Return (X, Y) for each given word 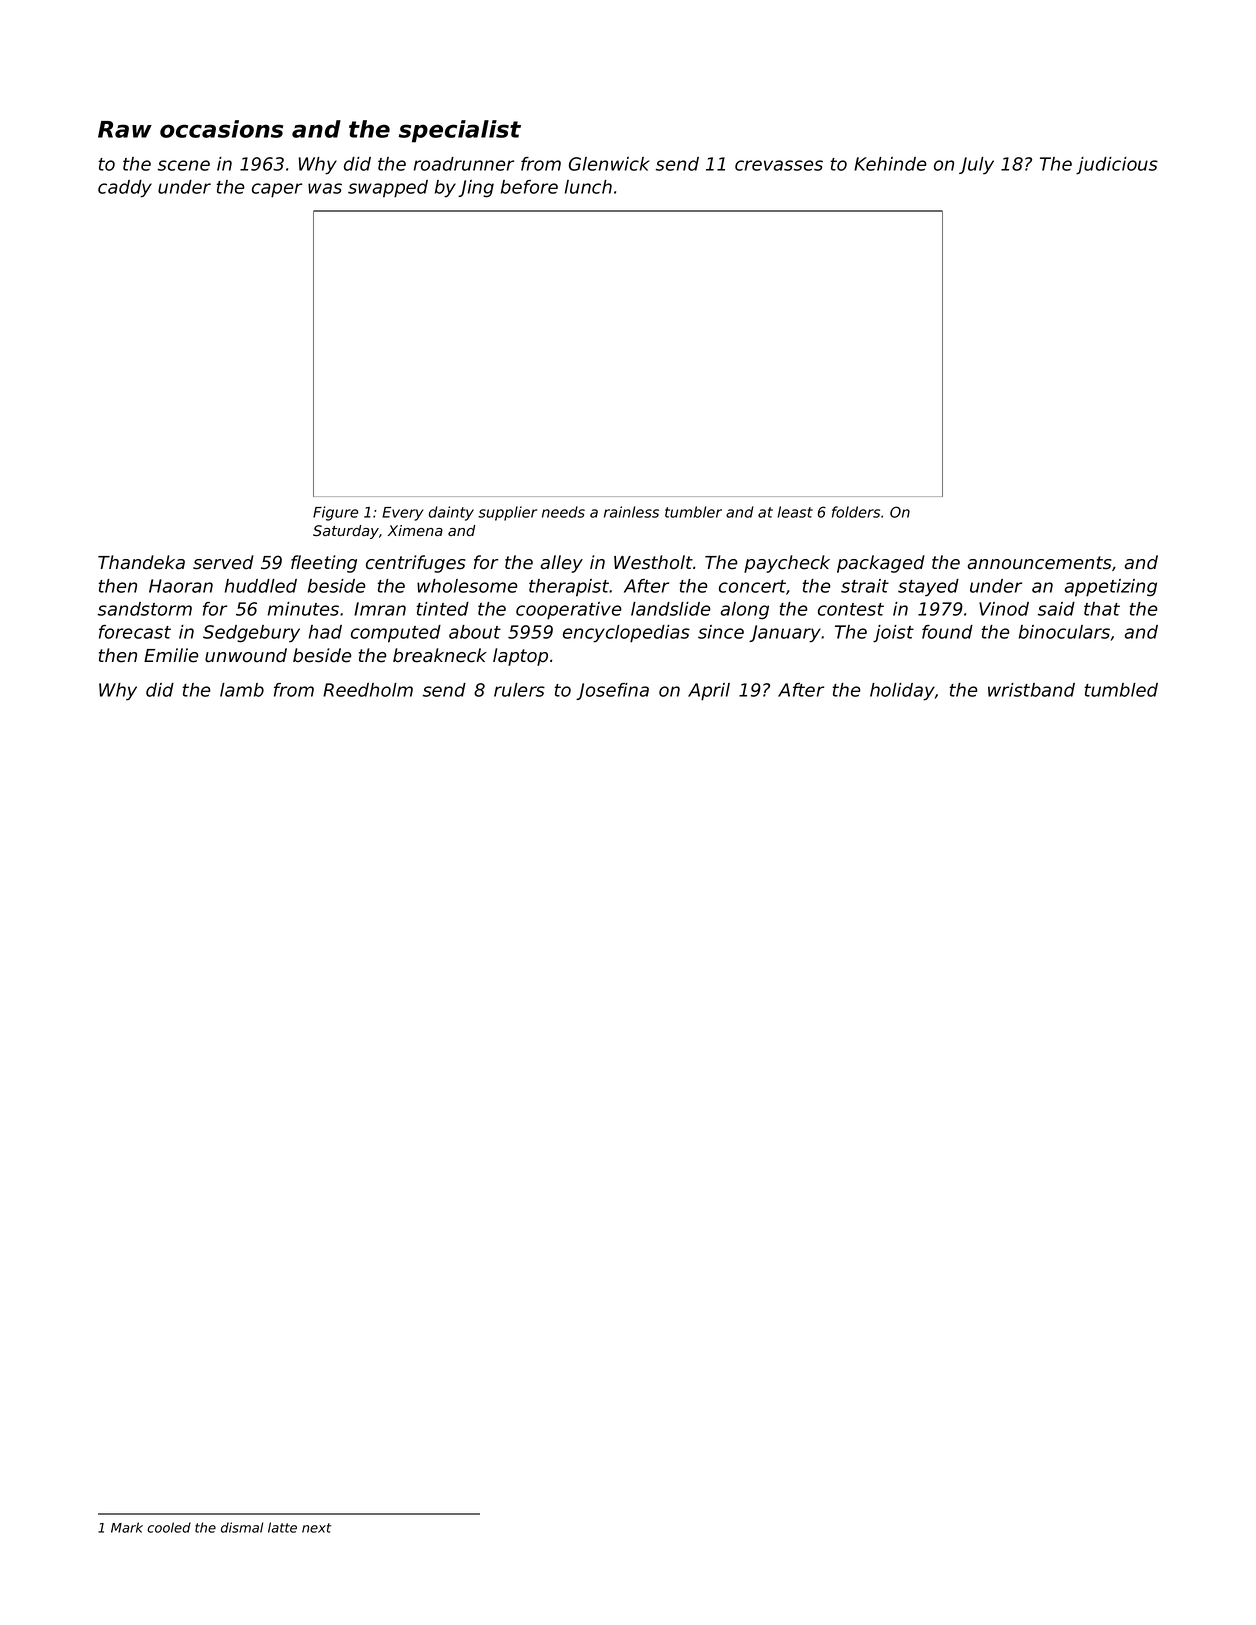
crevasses (779, 165)
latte (282, 1527)
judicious (1117, 166)
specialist (460, 131)
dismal (242, 1527)
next (316, 1528)
